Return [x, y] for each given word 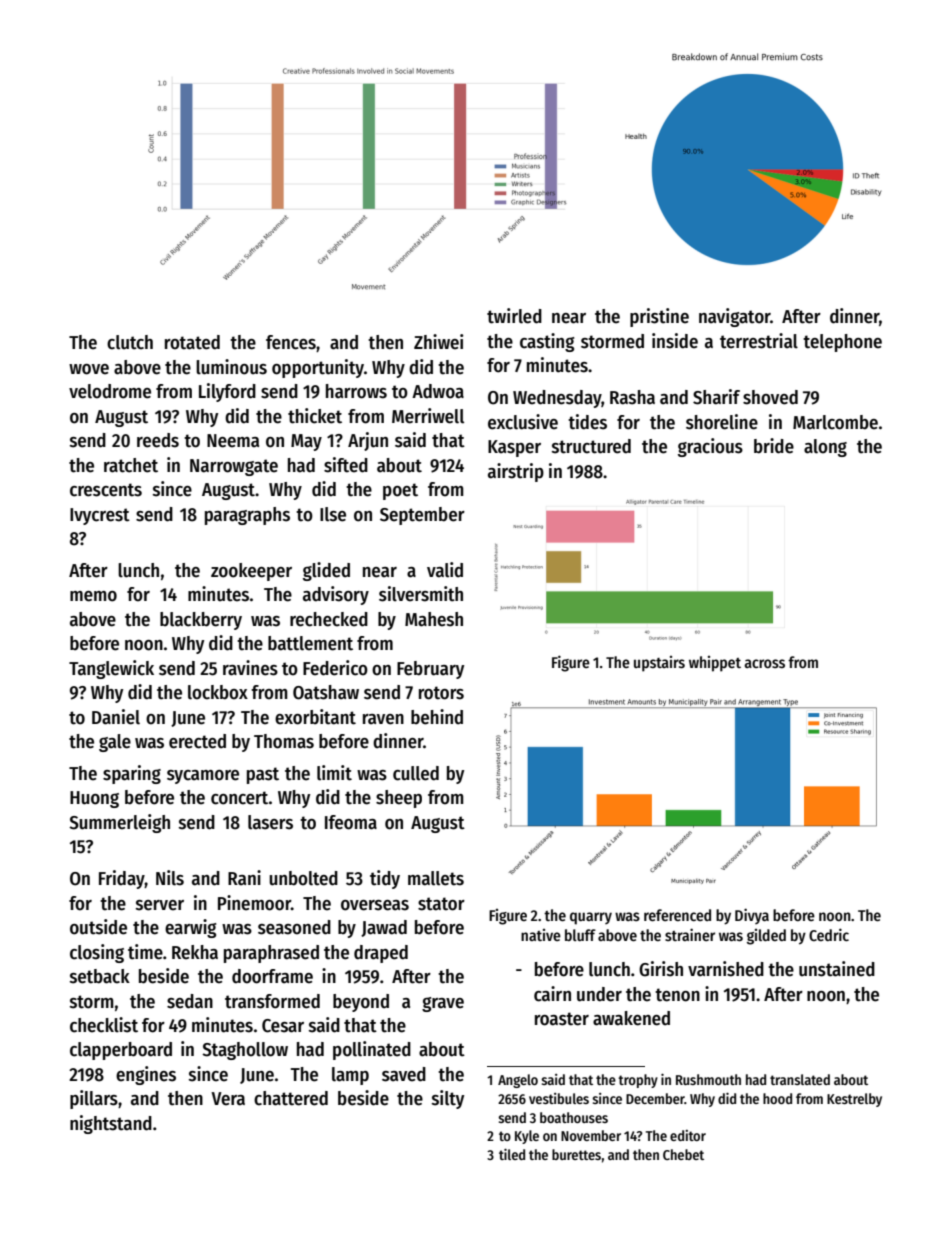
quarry [591, 918]
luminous [231, 367]
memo [93, 596]
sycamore [203, 777]
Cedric [829, 934]
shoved [770, 397]
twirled [514, 316]
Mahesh [434, 619]
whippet [715, 664]
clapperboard [121, 1051]
